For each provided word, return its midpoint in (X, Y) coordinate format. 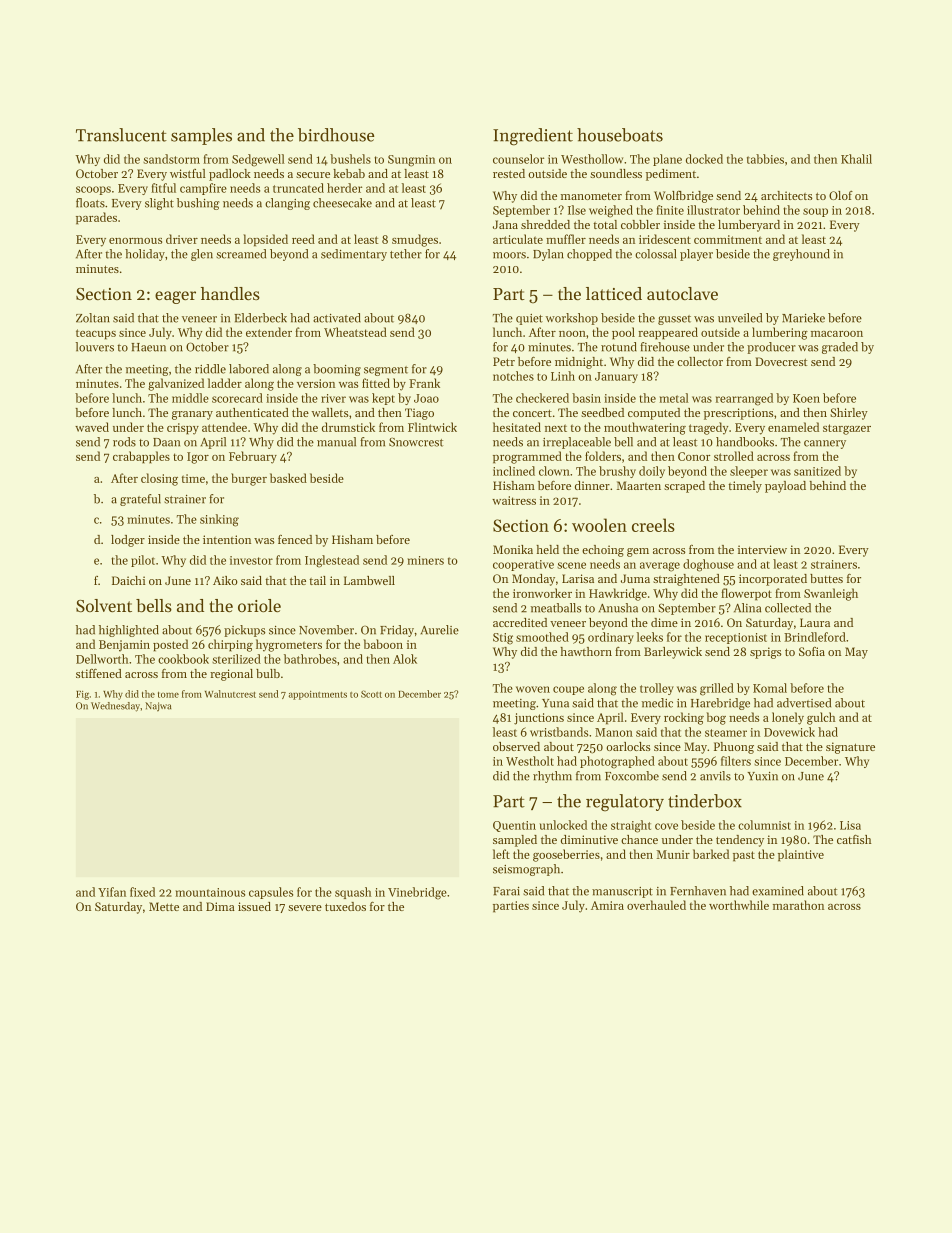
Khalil (856, 159)
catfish (854, 839)
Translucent (121, 135)
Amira (607, 905)
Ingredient (533, 137)
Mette (164, 906)
